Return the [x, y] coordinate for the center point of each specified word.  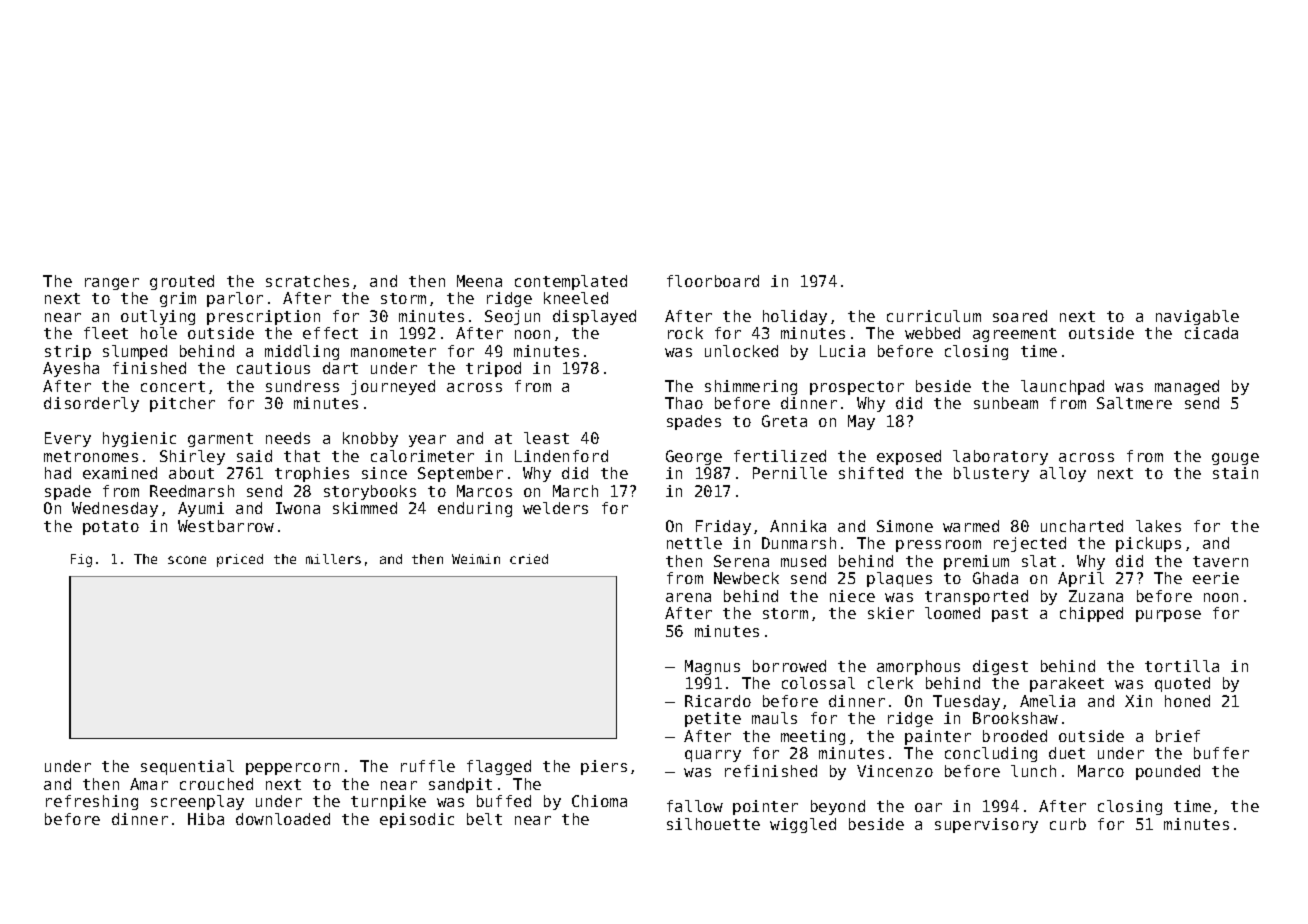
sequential [187, 767]
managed [1187, 387]
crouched [216, 784]
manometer [393, 351]
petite [713, 719]
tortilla [1182, 666]
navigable [1197, 317]
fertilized [780, 456]
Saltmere [1134, 403]
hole [159, 333]
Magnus [712, 667]
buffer [1221, 753]
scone [187, 560]
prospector [857, 388]
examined [120, 473]
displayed [594, 317]
